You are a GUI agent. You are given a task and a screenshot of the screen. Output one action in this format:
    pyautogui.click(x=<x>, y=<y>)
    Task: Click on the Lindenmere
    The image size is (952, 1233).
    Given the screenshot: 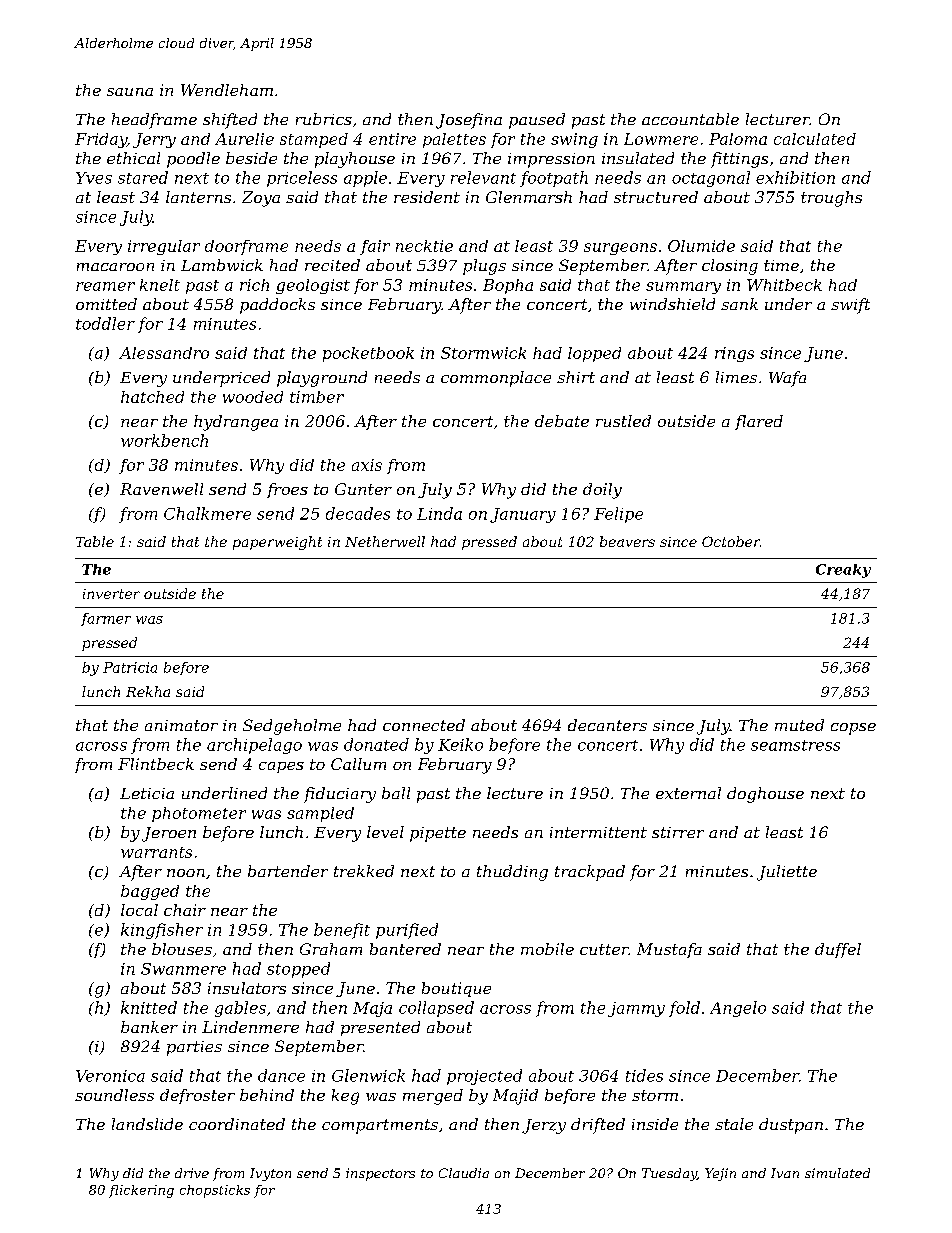 What is the action you would take?
    pyautogui.click(x=250, y=1027)
